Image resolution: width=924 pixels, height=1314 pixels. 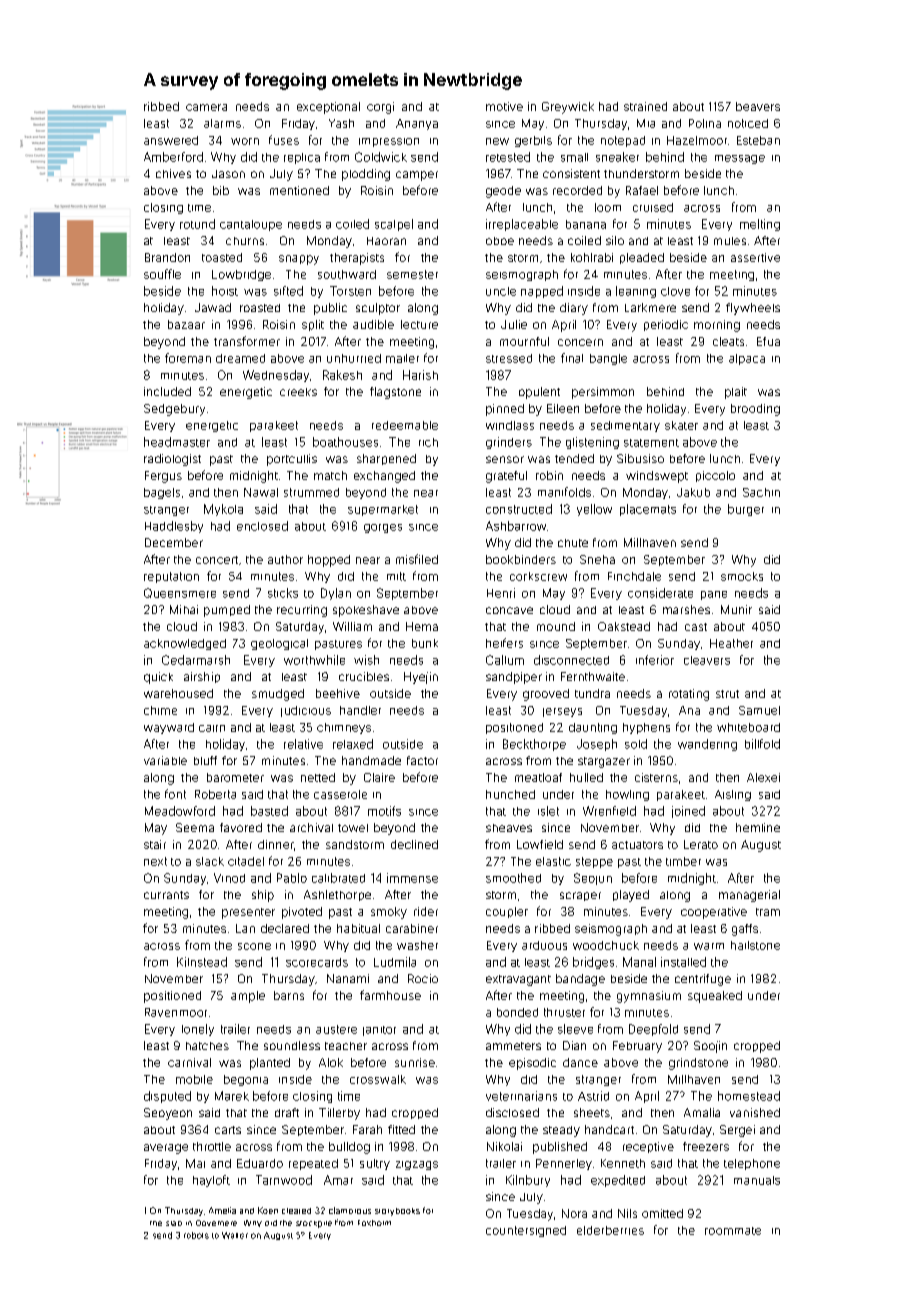 What do you see at coordinates (206, 107) in the screenshot?
I see `camera` at bounding box center [206, 107].
